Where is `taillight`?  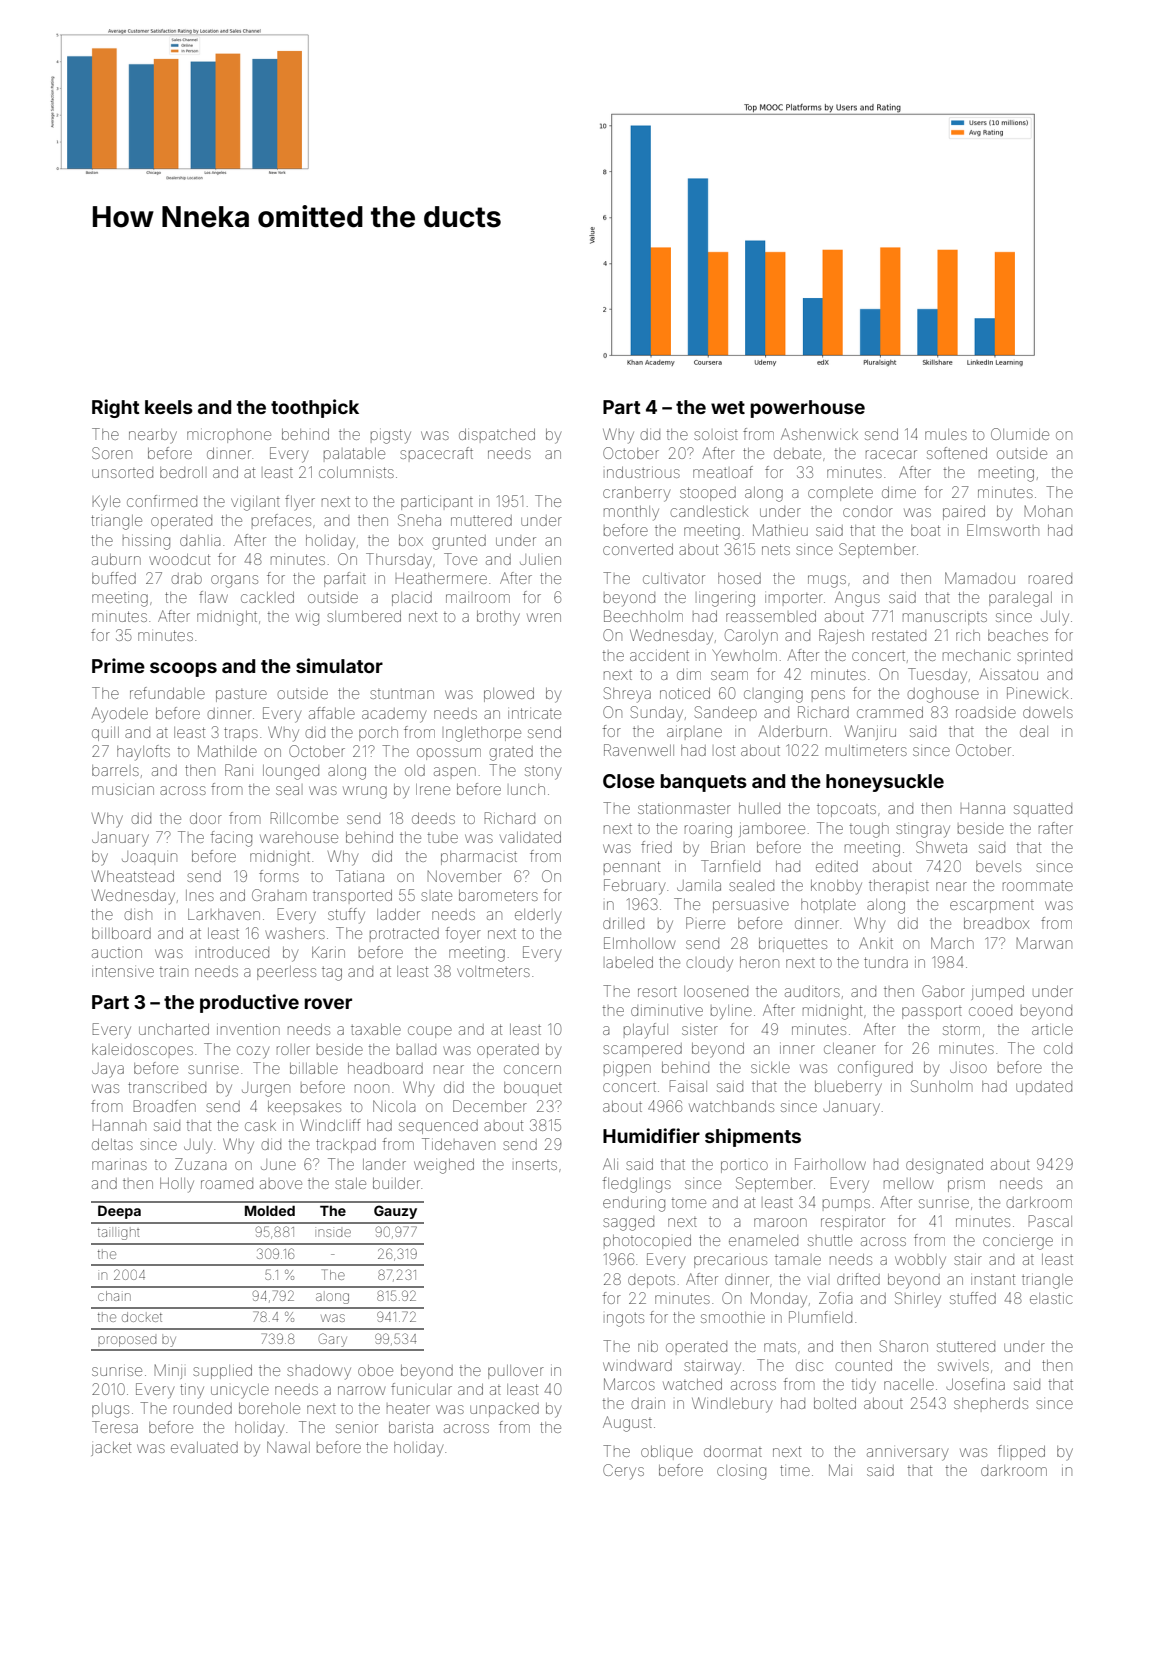
taillight is located at coordinates (119, 1234).
